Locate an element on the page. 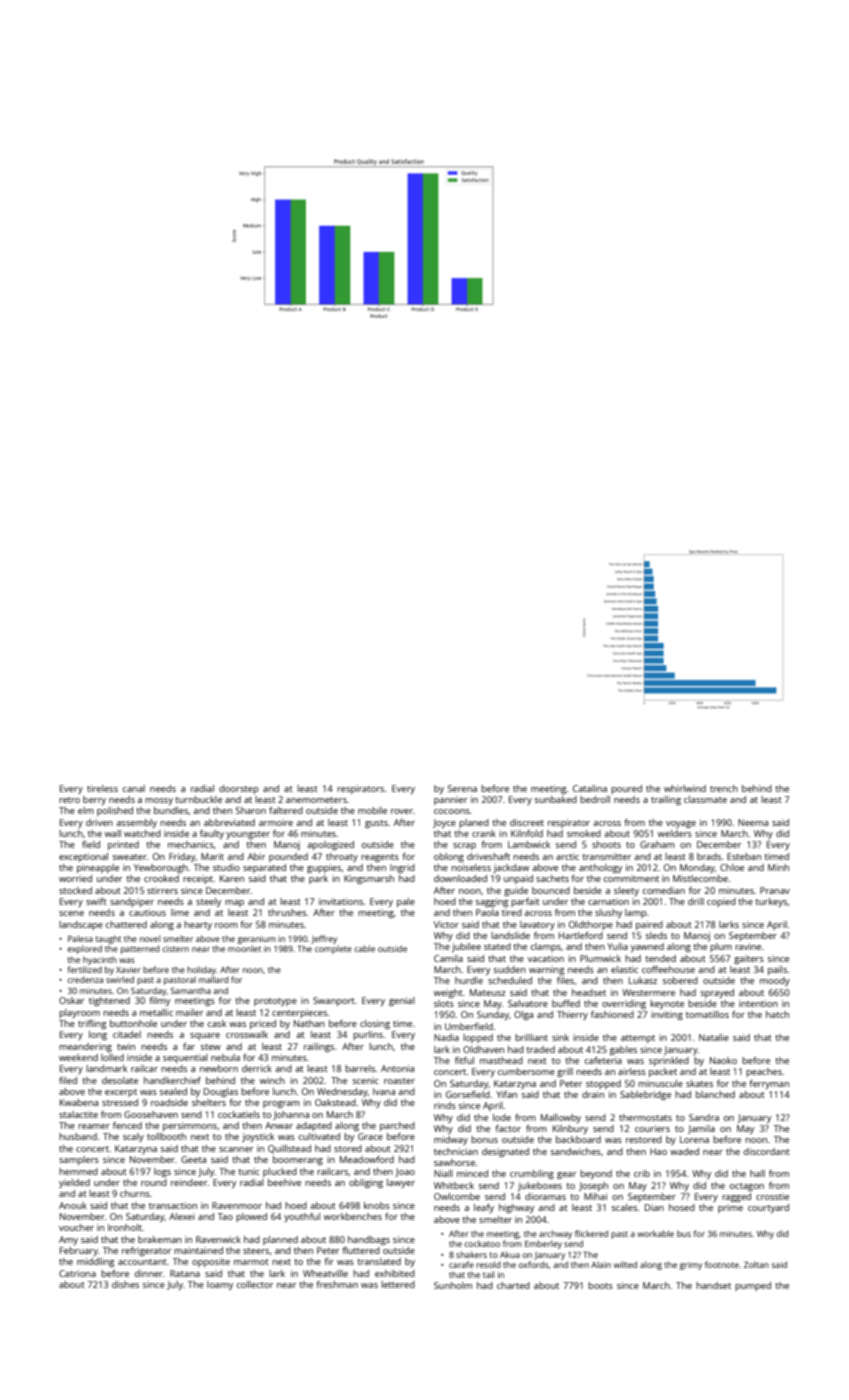  Jeffrey is located at coordinates (324, 939).
